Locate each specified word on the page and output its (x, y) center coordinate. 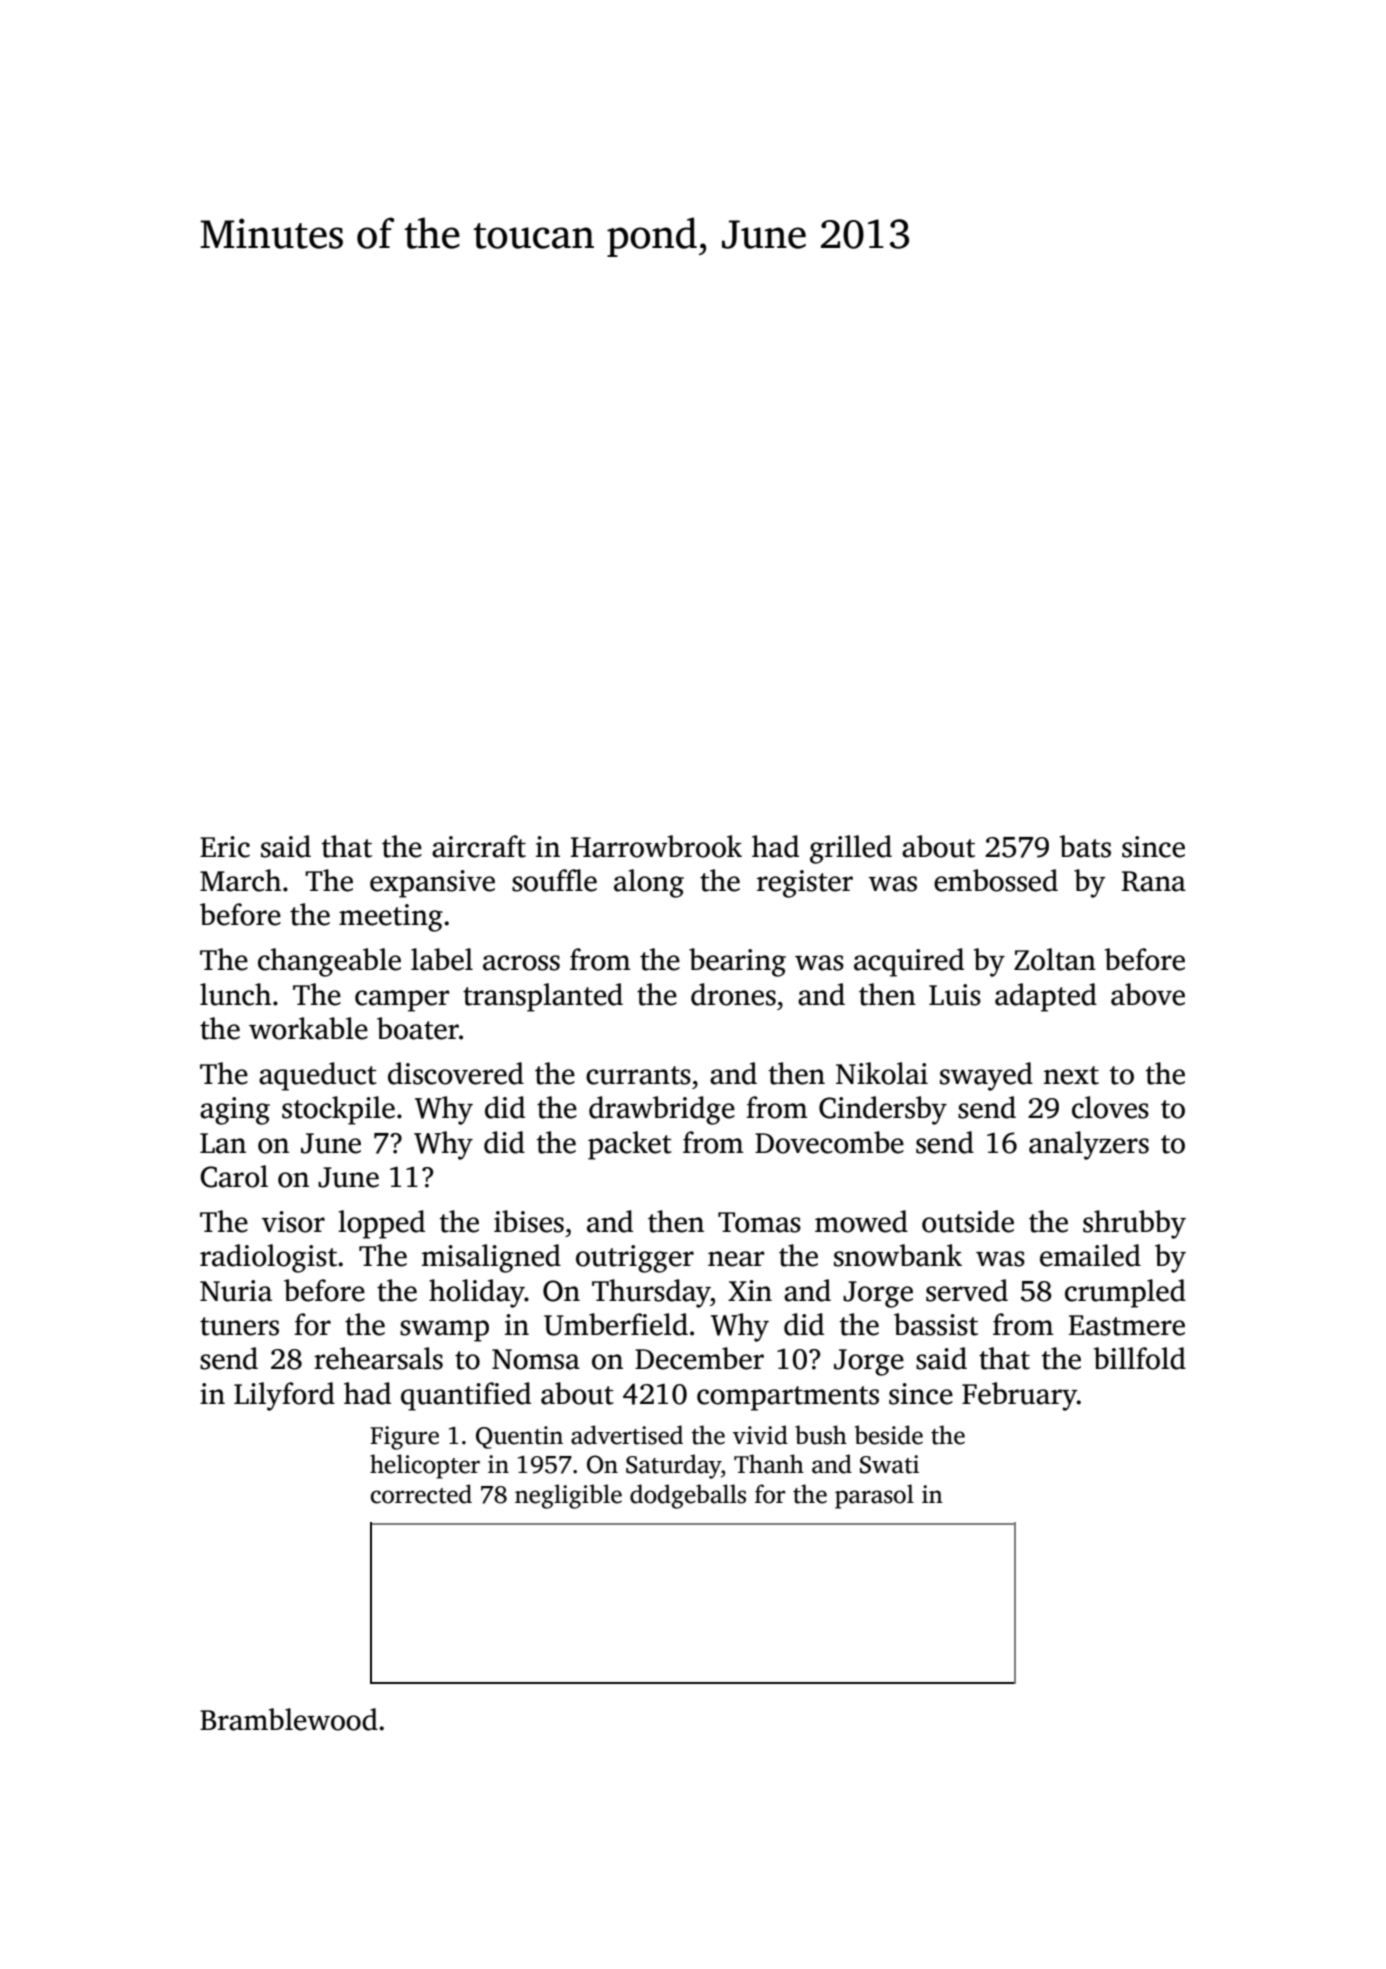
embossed (996, 880)
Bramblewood (289, 1719)
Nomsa (536, 1359)
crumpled (1125, 1293)
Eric (225, 847)
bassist (936, 1324)
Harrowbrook (656, 846)
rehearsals (378, 1358)
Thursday (651, 1293)
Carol (234, 1176)
